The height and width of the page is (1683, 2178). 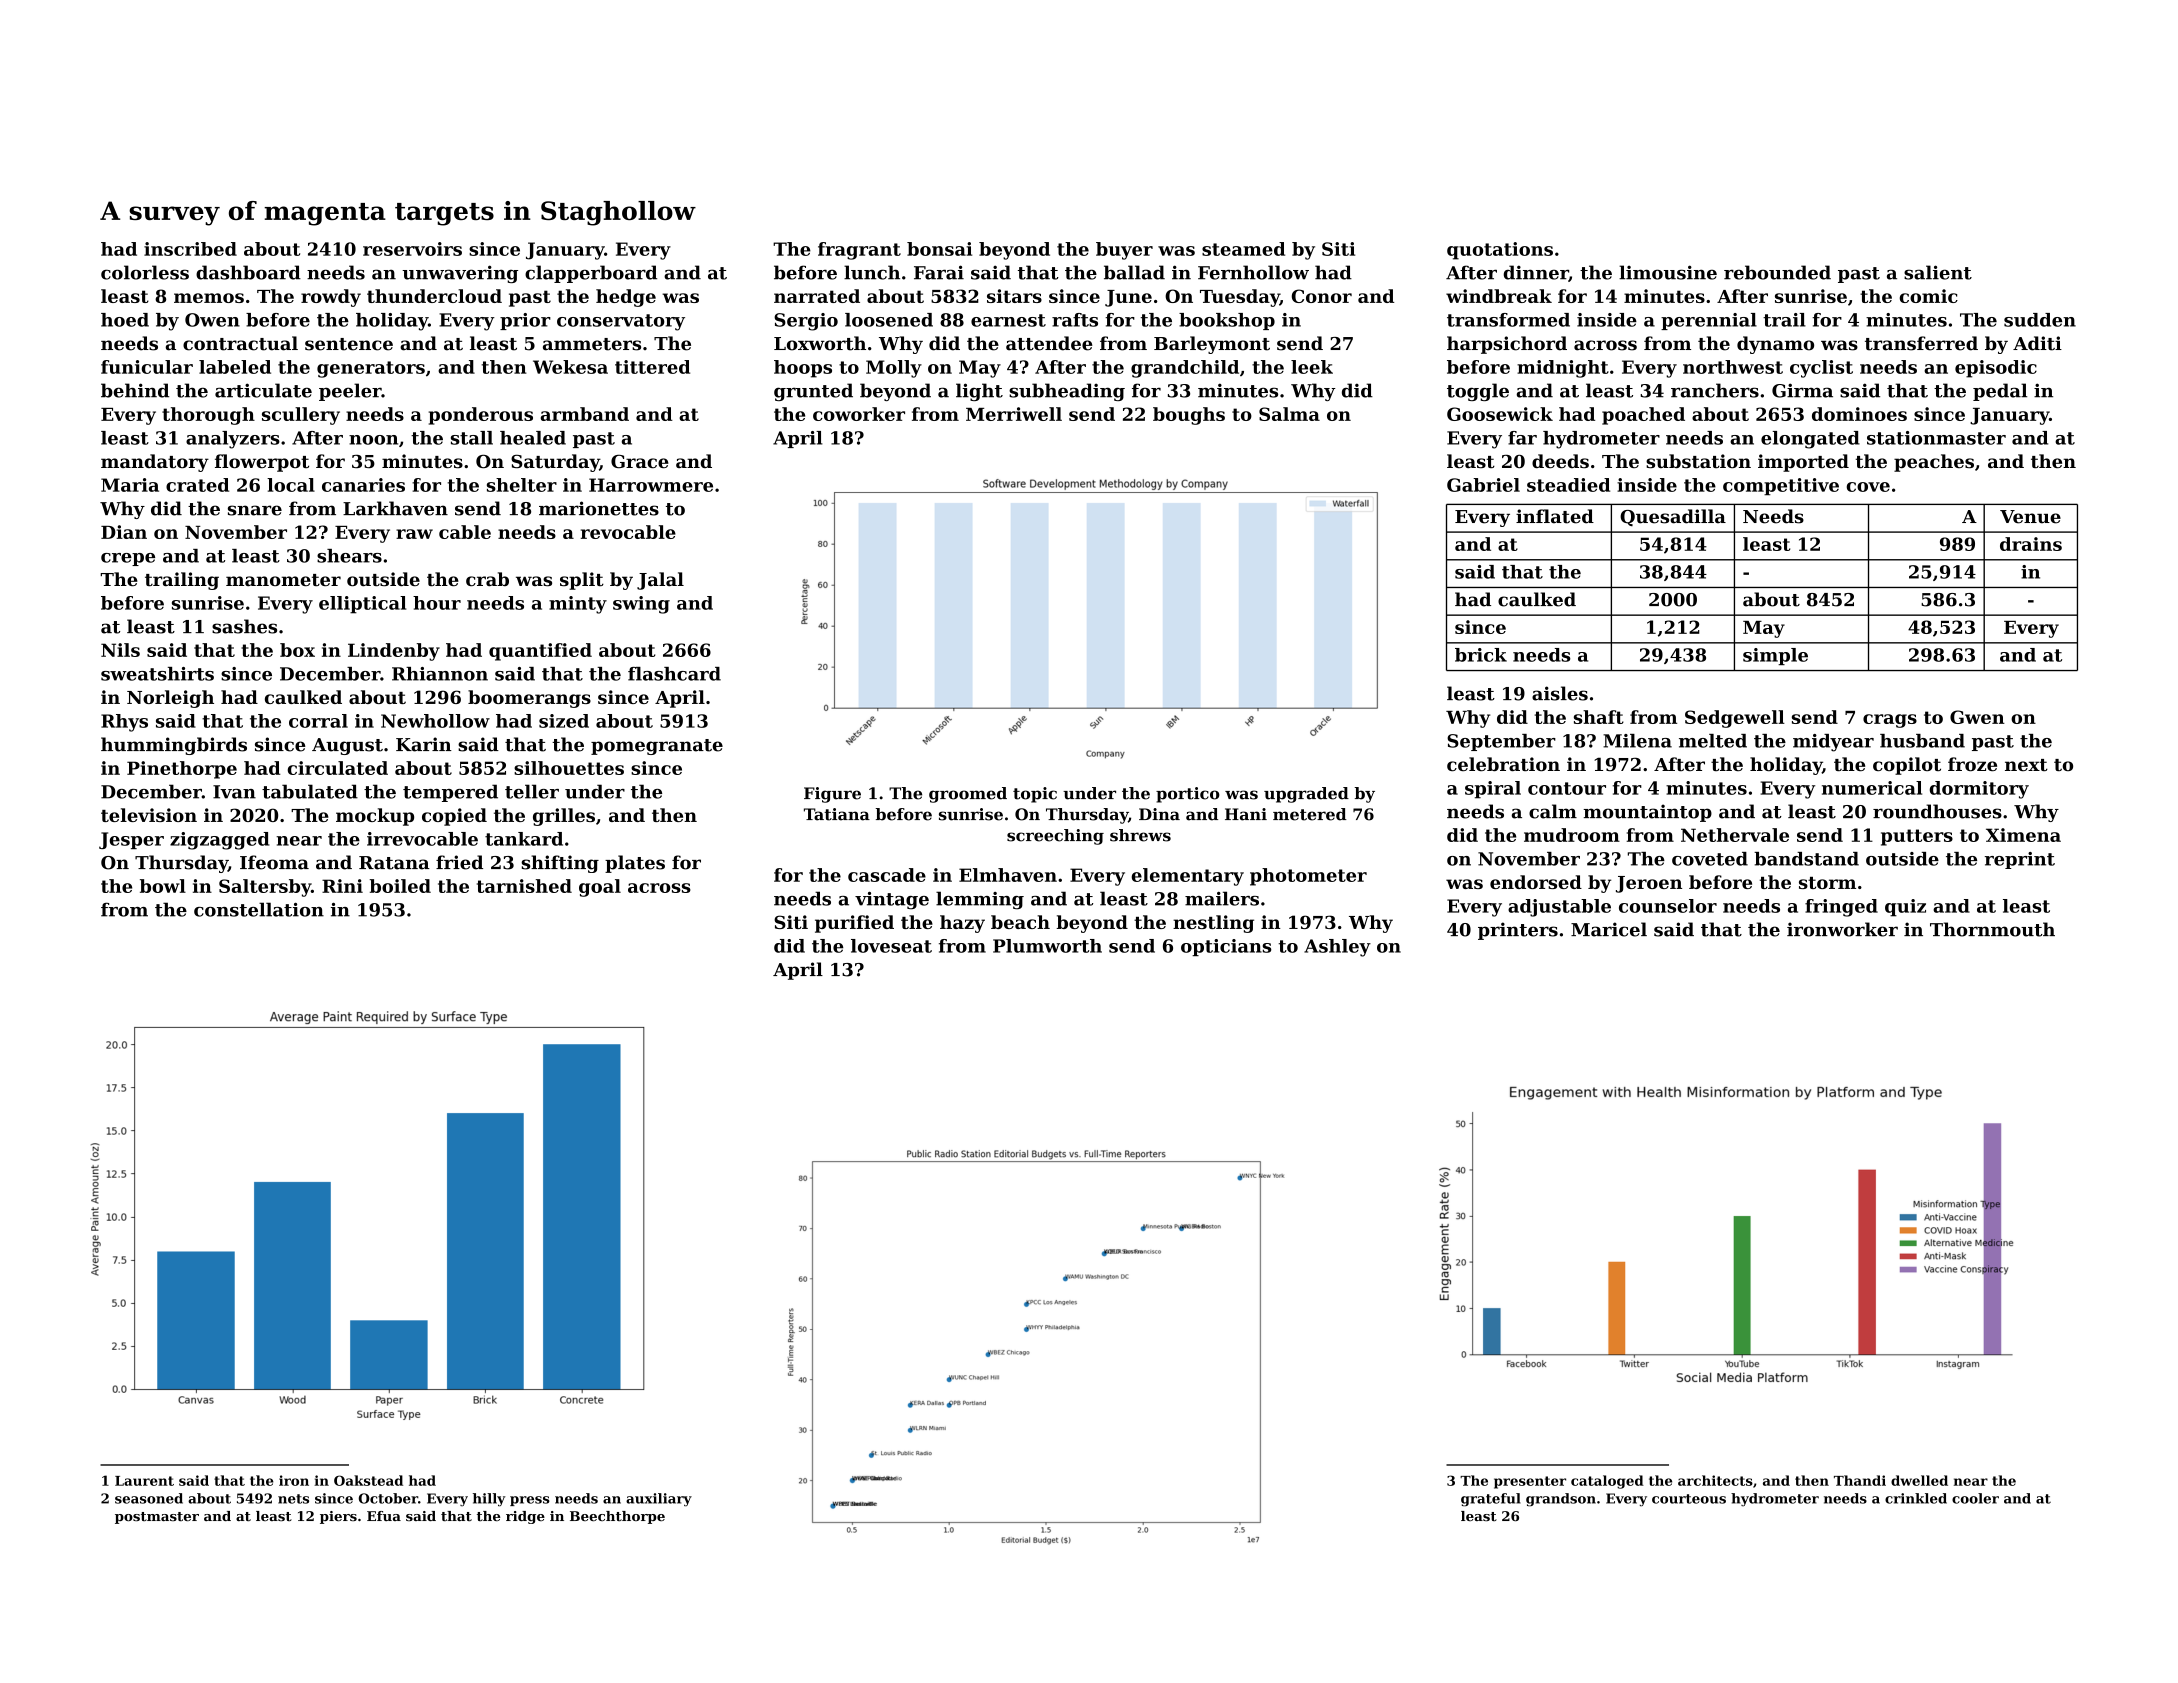 What do you see at coordinates (259, 909) in the page?
I see `constellation` at bounding box center [259, 909].
